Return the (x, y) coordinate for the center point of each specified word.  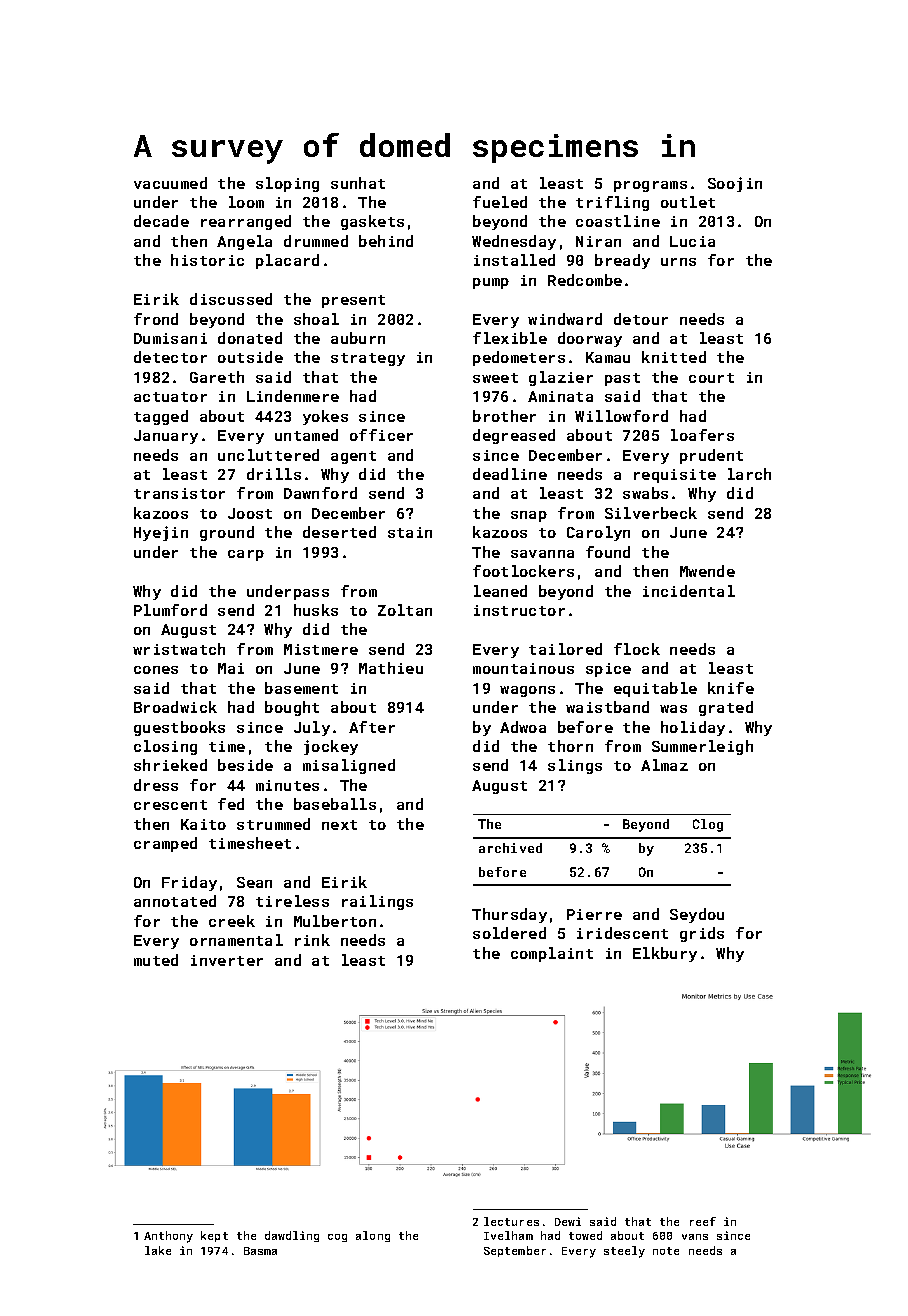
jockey (331, 747)
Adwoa (523, 727)
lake (158, 1250)
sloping (287, 184)
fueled (500, 202)
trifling (612, 203)
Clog (708, 825)
